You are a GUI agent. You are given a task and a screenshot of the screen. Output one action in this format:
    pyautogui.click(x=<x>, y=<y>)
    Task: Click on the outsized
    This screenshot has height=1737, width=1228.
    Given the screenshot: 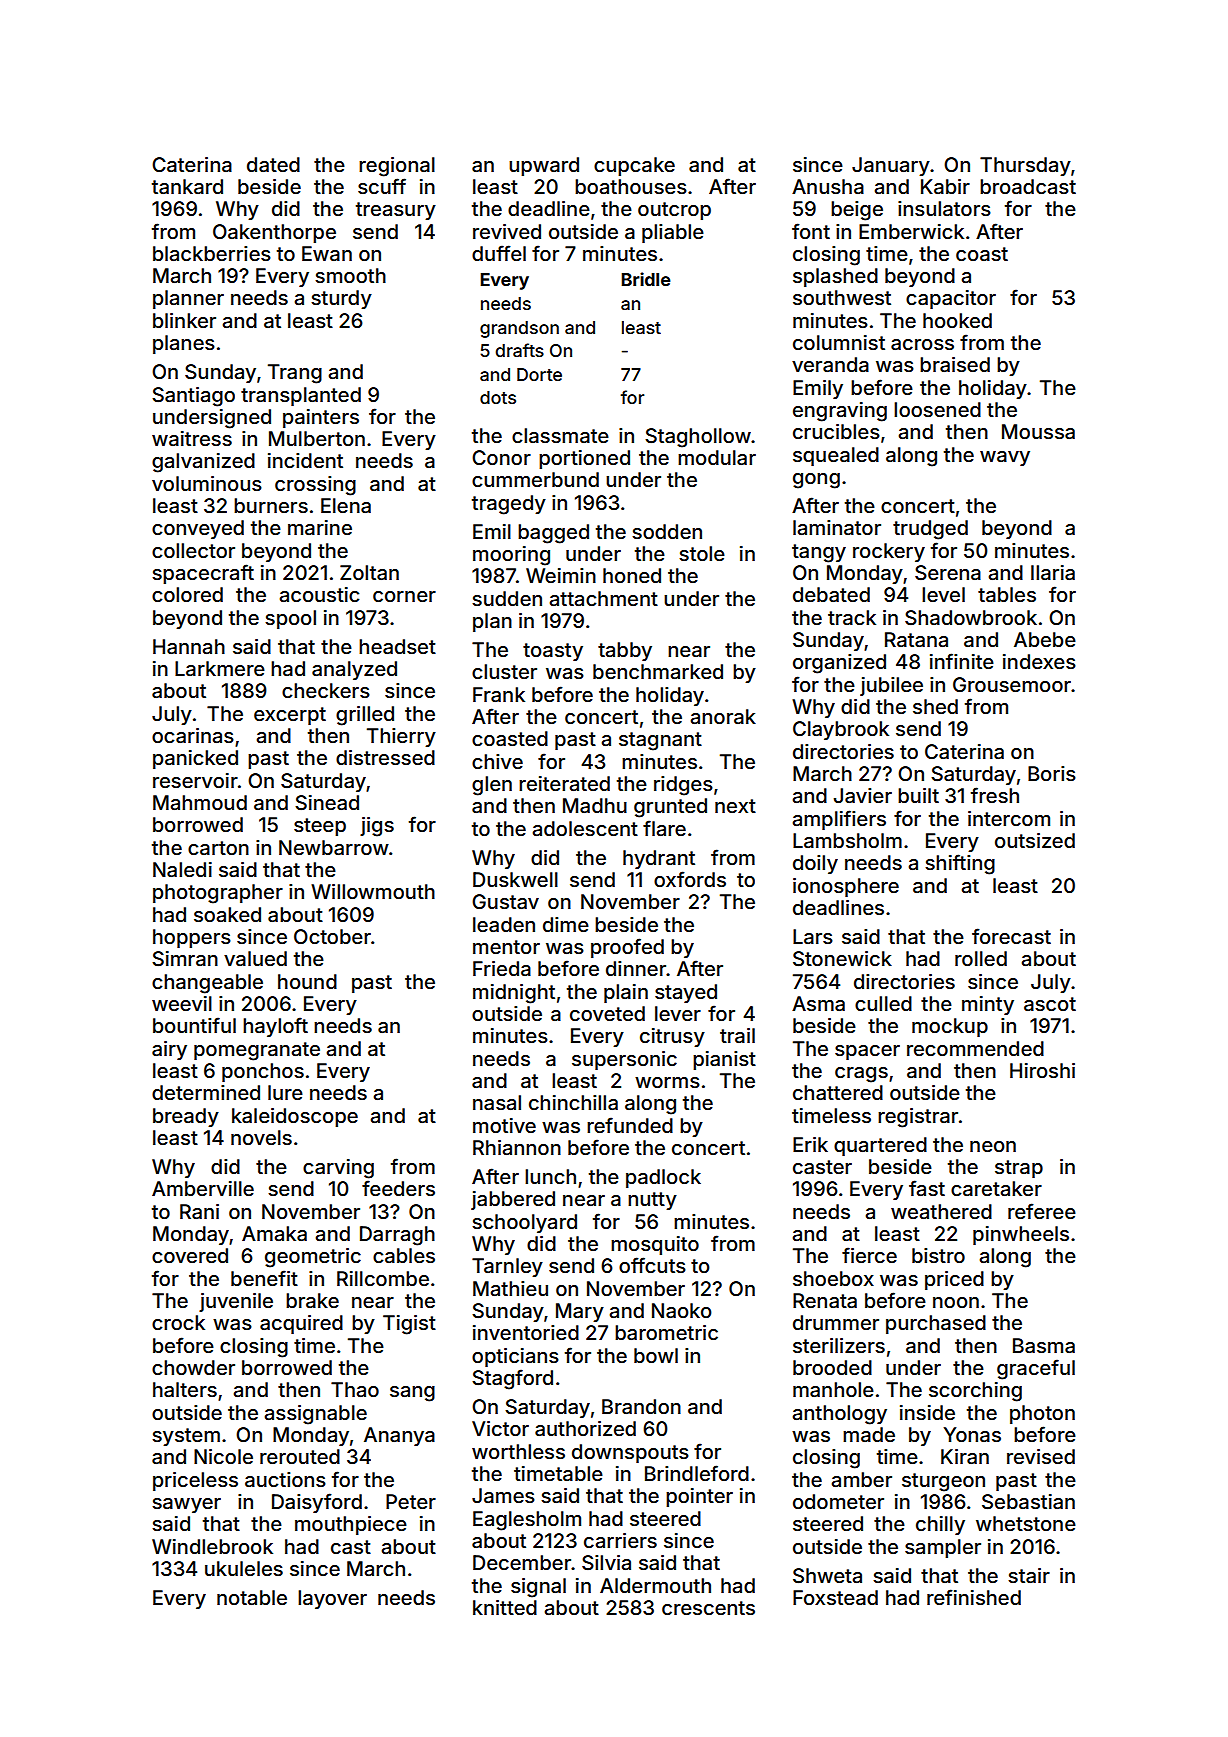 What is the action you would take?
    pyautogui.click(x=1035, y=840)
